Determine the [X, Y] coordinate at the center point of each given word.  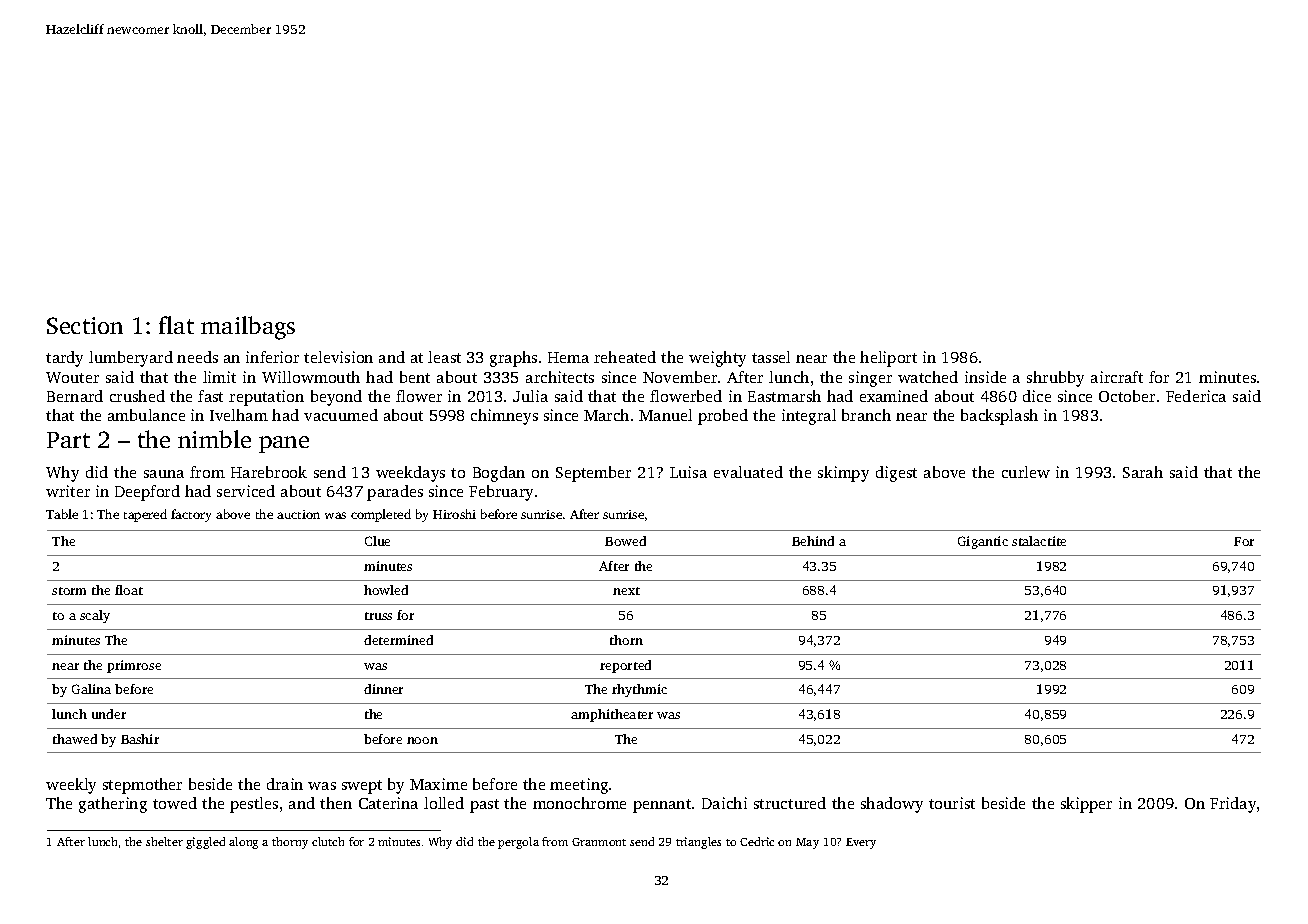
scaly [95, 616]
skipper [1086, 805]
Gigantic [983, 542]
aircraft [1117, 377]
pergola [518, 843]
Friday [1233, 805]
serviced [246, 491]
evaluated [748, 472]
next [626, 591]
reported [625, 666]
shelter [164, 841]
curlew [1026, 472]
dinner [383, 689]
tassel [771, 357]
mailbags [248, 328]
